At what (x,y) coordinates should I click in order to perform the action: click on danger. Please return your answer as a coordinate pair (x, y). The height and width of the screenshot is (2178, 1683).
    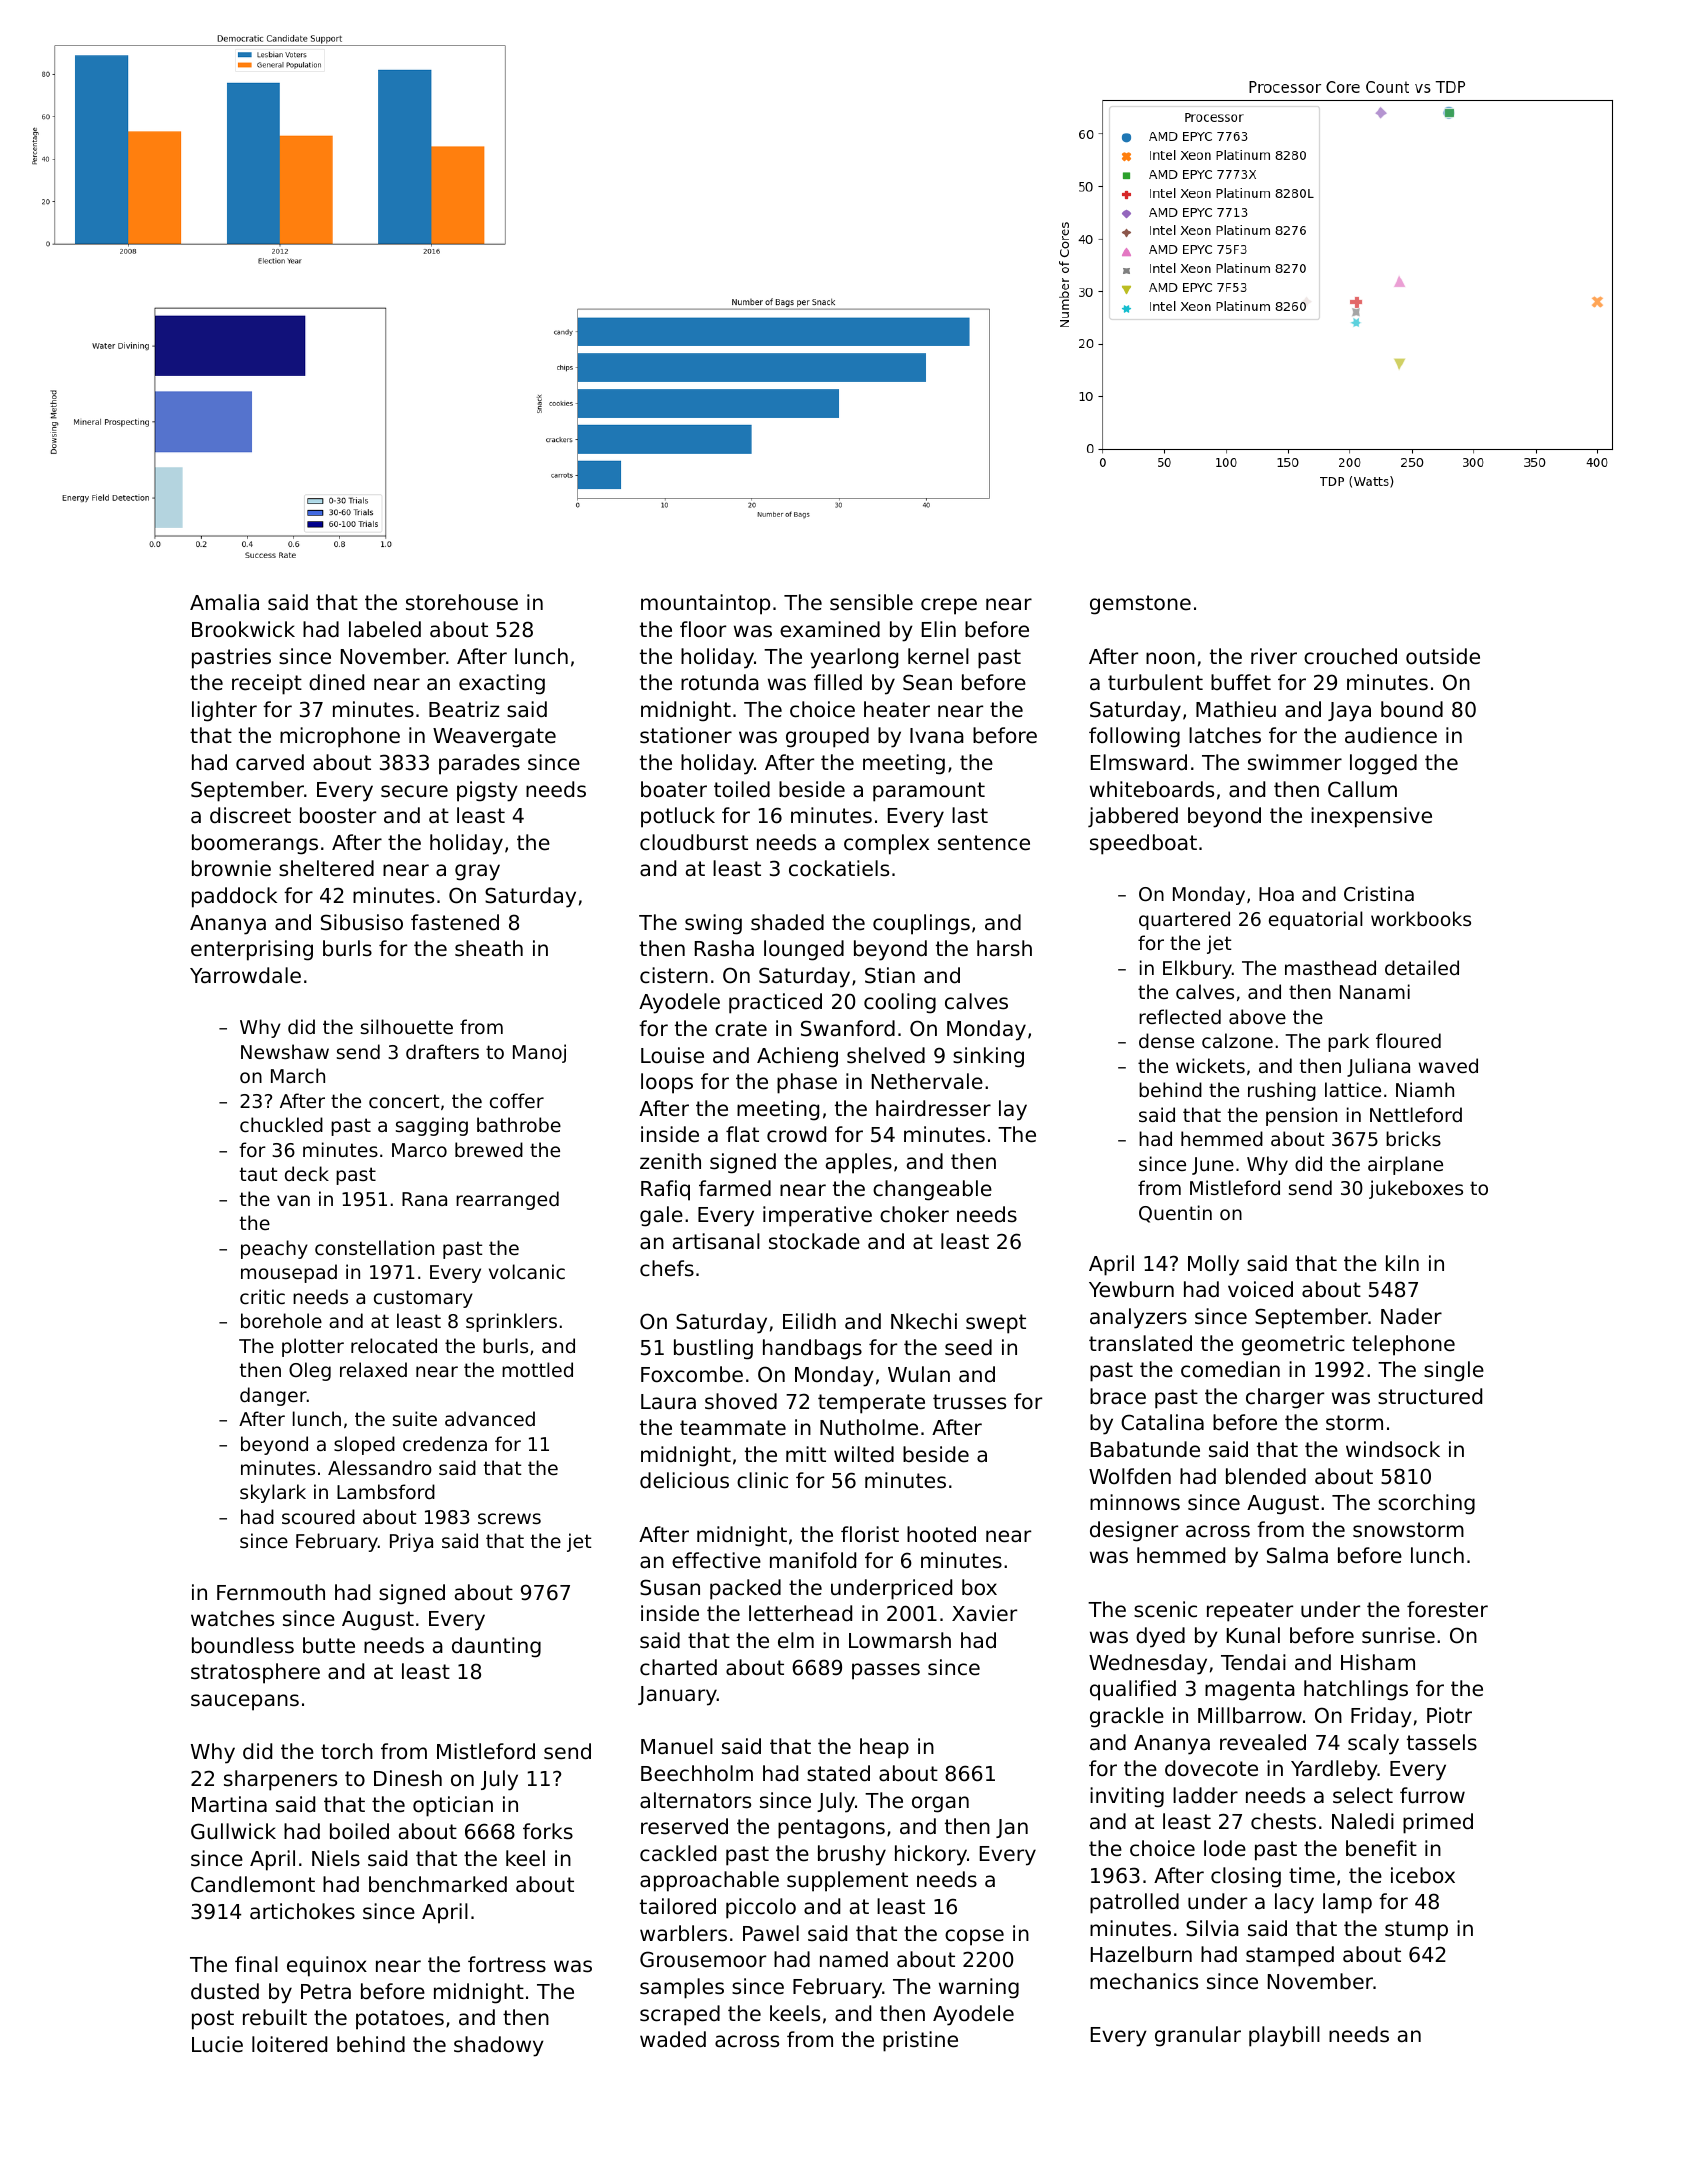
    Looking at the image, I should click on (273, 1396).
